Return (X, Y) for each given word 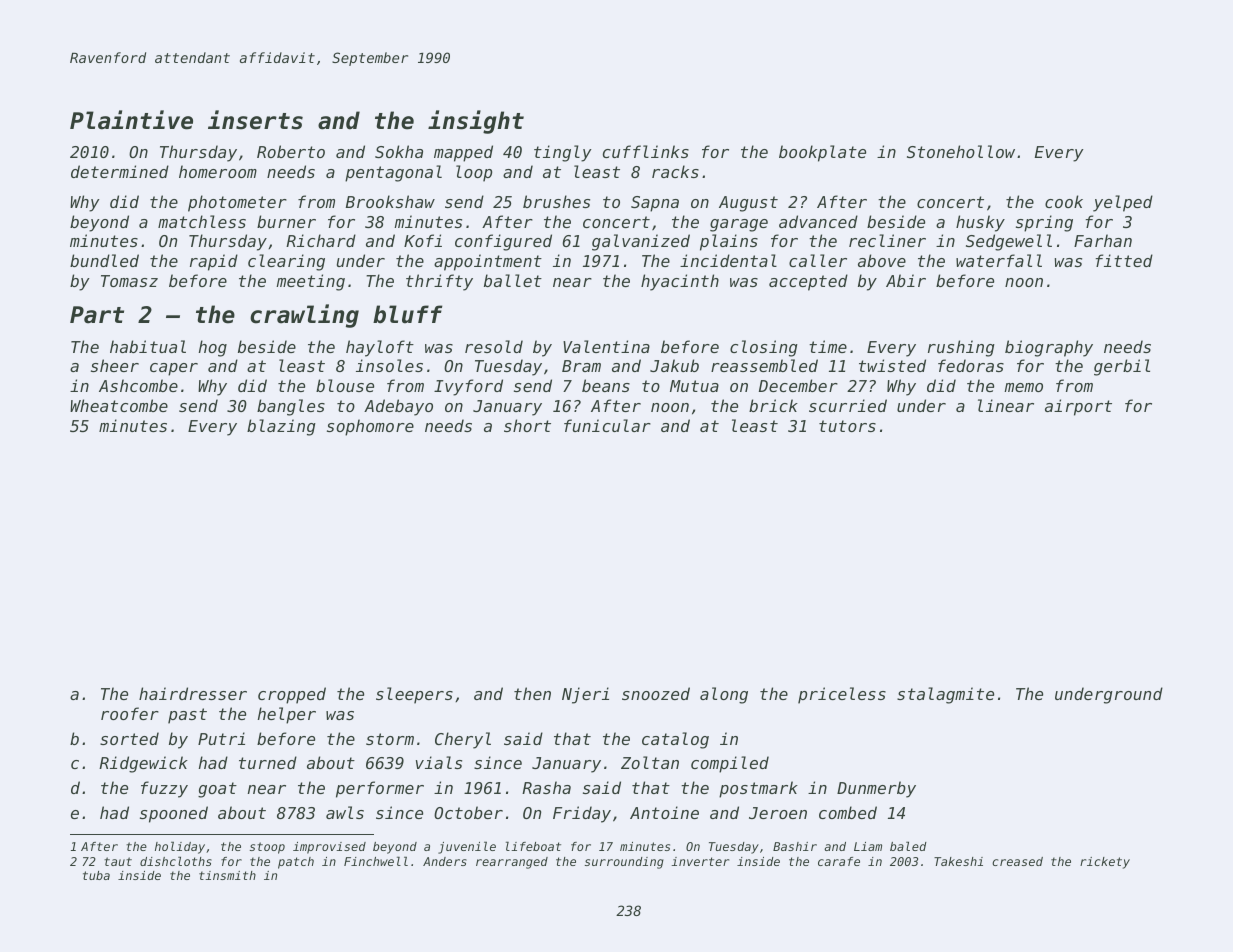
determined (120, 171)
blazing (281, 427)
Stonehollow (961, 151)
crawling (304, 316)
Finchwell (376, 861)
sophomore (370, 427)
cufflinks (646, 151)
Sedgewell (1009, 242)
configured (503, 242)
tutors (847, 426)
